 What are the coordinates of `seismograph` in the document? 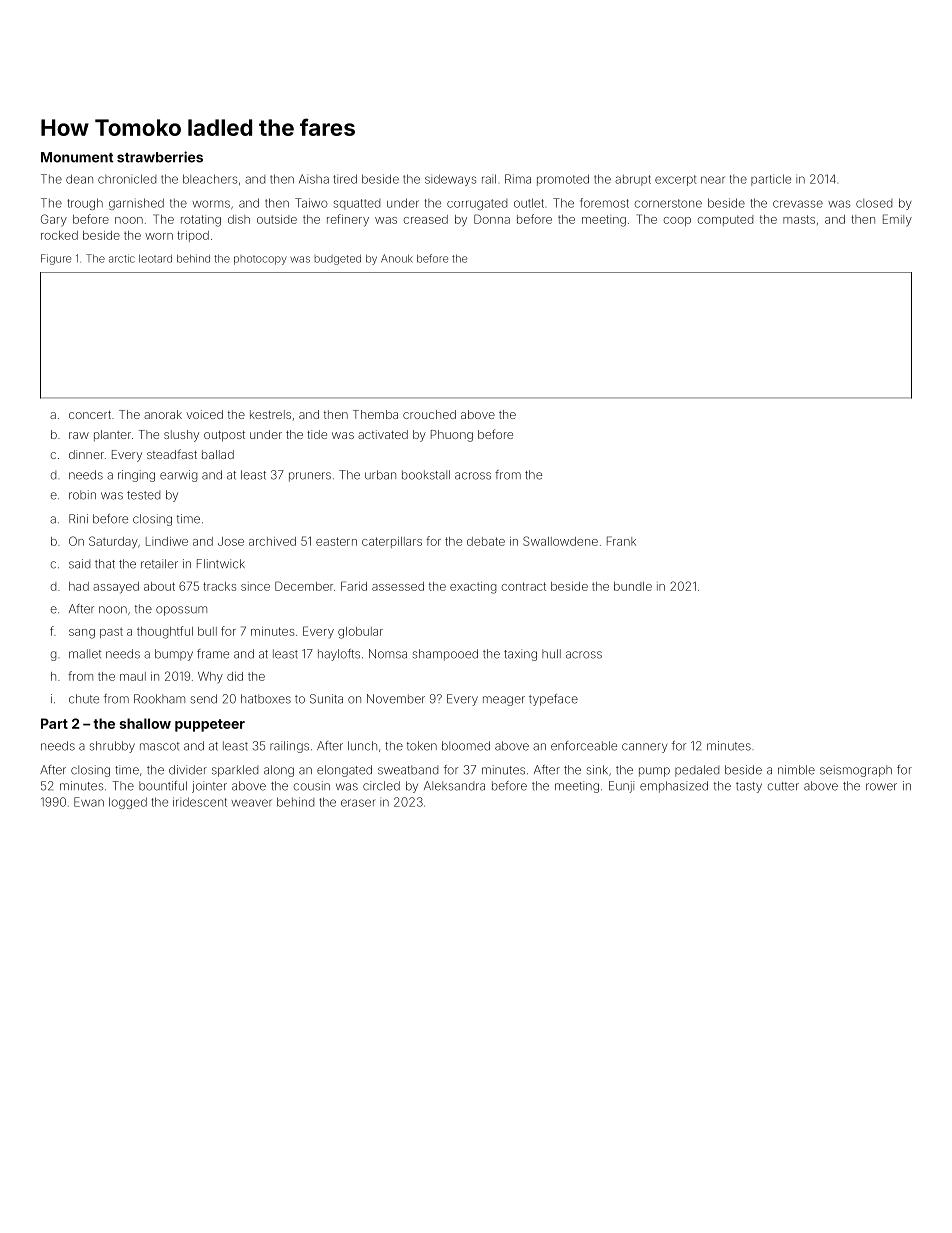 It's located at (856, 771).
